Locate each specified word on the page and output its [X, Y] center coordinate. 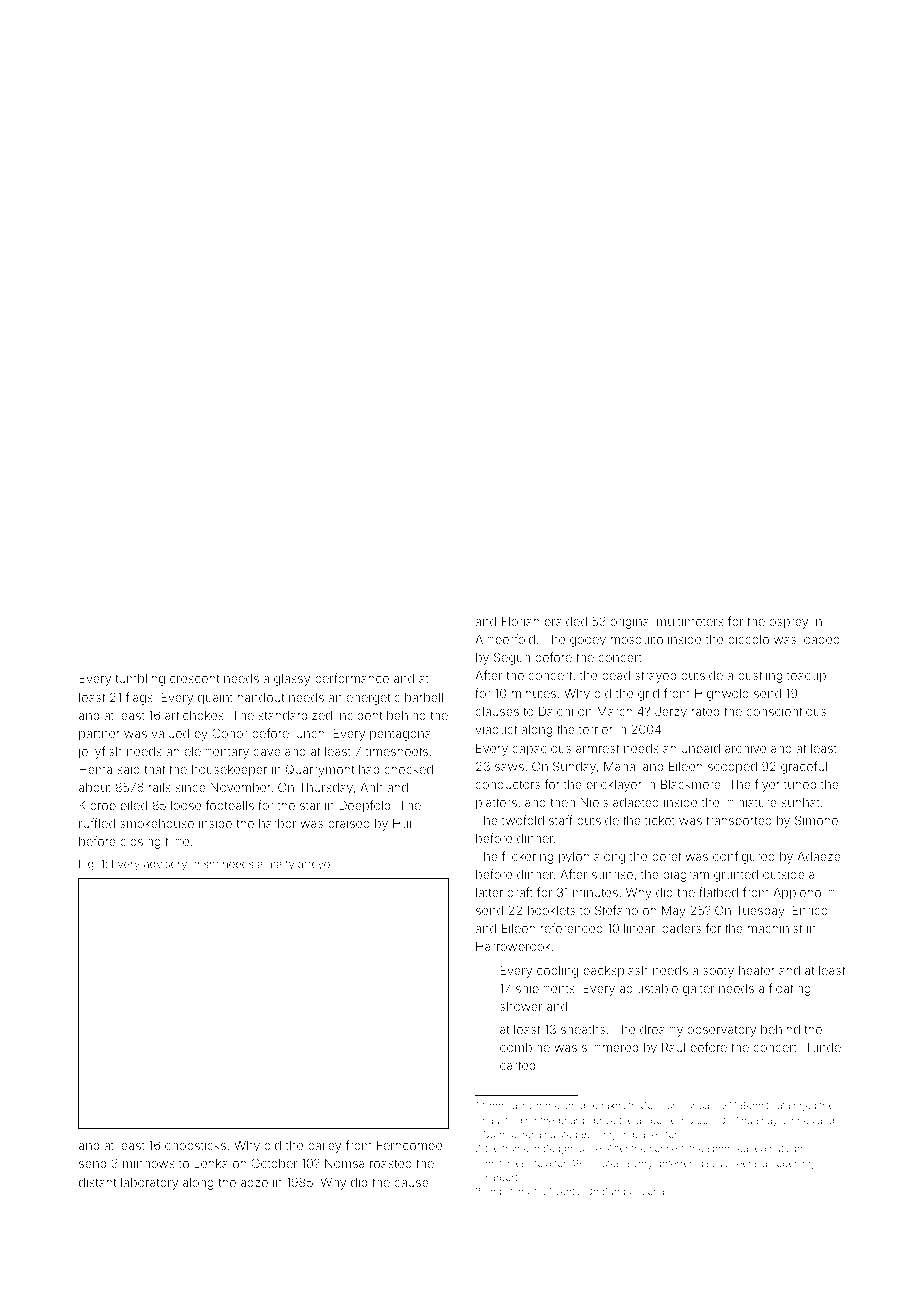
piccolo [748, 640]
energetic [373, 699]
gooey [588, 642]
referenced [572, 928]
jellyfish [100, 752]
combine [525, 1047]
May [674, 911]
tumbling [140, 680]
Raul [673, 1047]
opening [795, 1165]
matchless [508, 1163]
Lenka [211, 1163]
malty [280, 865]
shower [521, 1006]
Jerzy [671, 713]
